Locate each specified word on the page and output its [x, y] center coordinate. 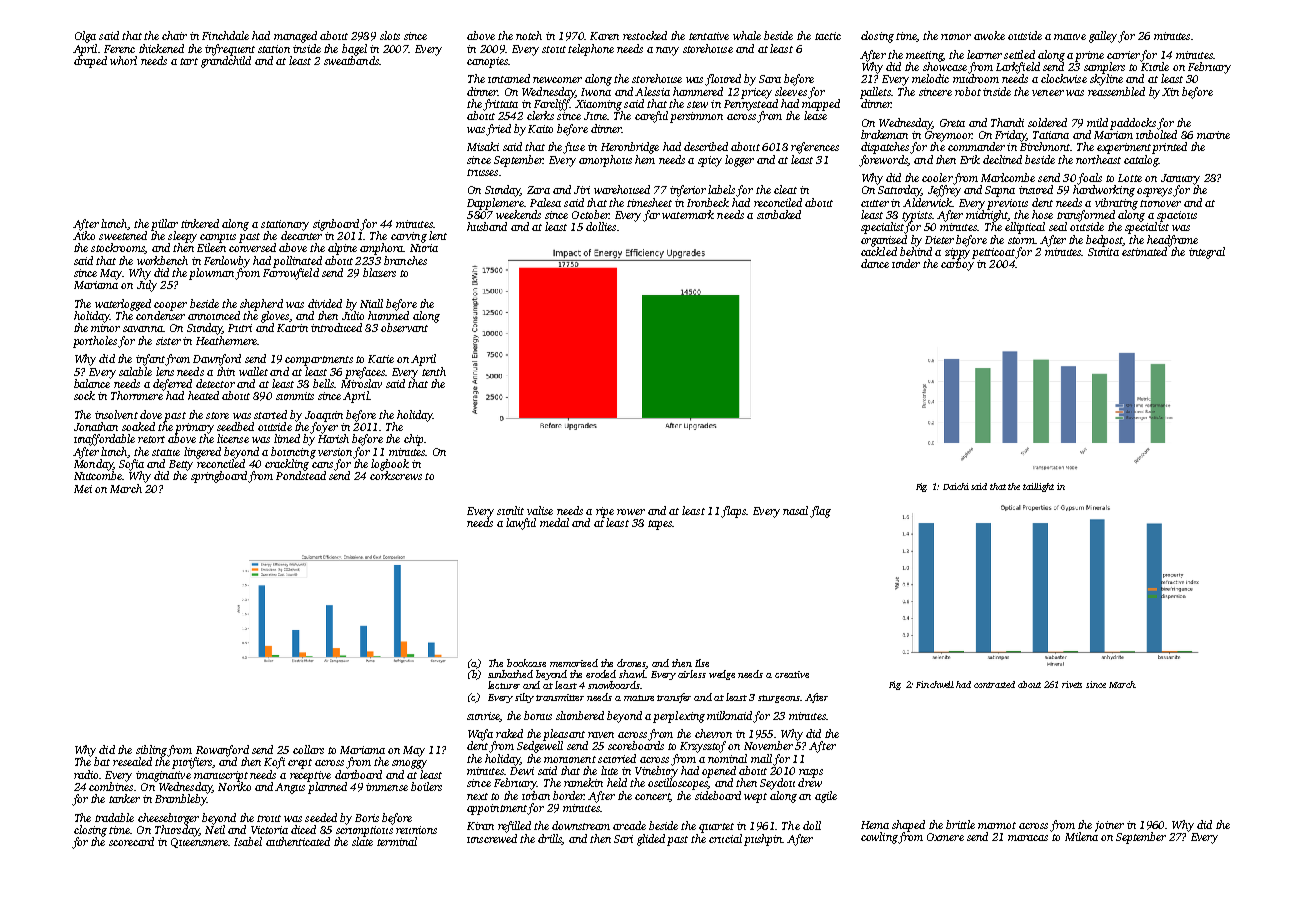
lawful [521, 524]
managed [295, 37]
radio [86, 774]
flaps [733, 512]
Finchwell [935, 684]
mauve [1070, 37]
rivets [1072, 684]
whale [747, 35]
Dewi [522, 771]
